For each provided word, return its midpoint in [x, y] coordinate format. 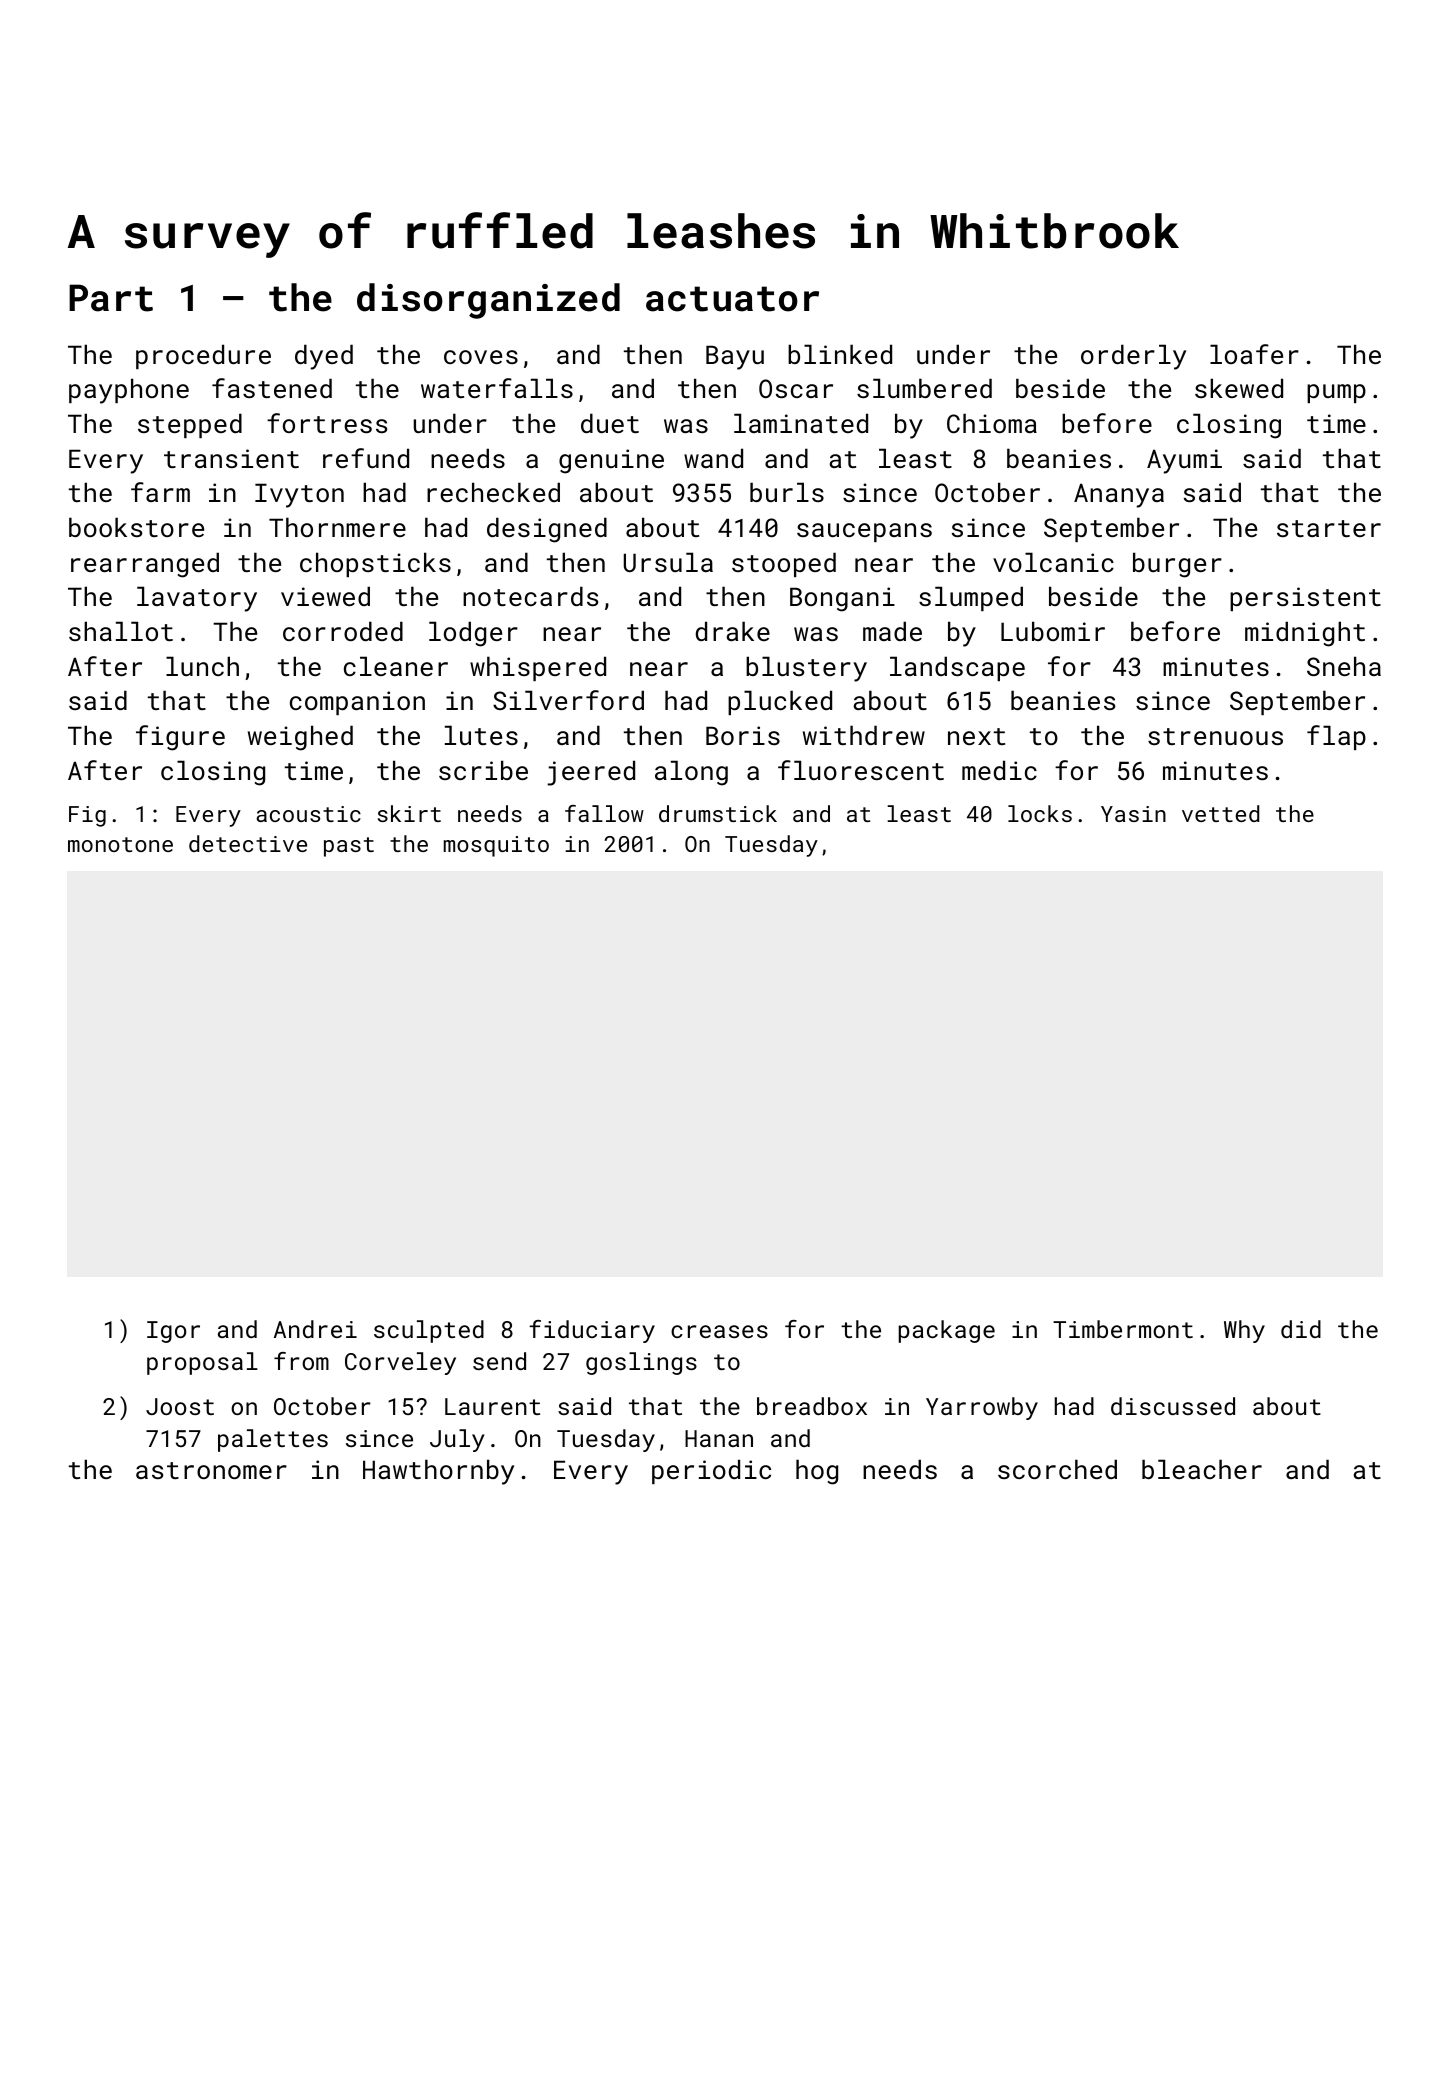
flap [1336, 737]
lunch [202, 666]
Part [111, 298]
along [691, 773]
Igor [173, 1332]
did [1301, 1329]
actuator [732, 299]
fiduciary [592, 1331]
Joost [180, 1406]
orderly [1133, 357]
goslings [641, 1363]
